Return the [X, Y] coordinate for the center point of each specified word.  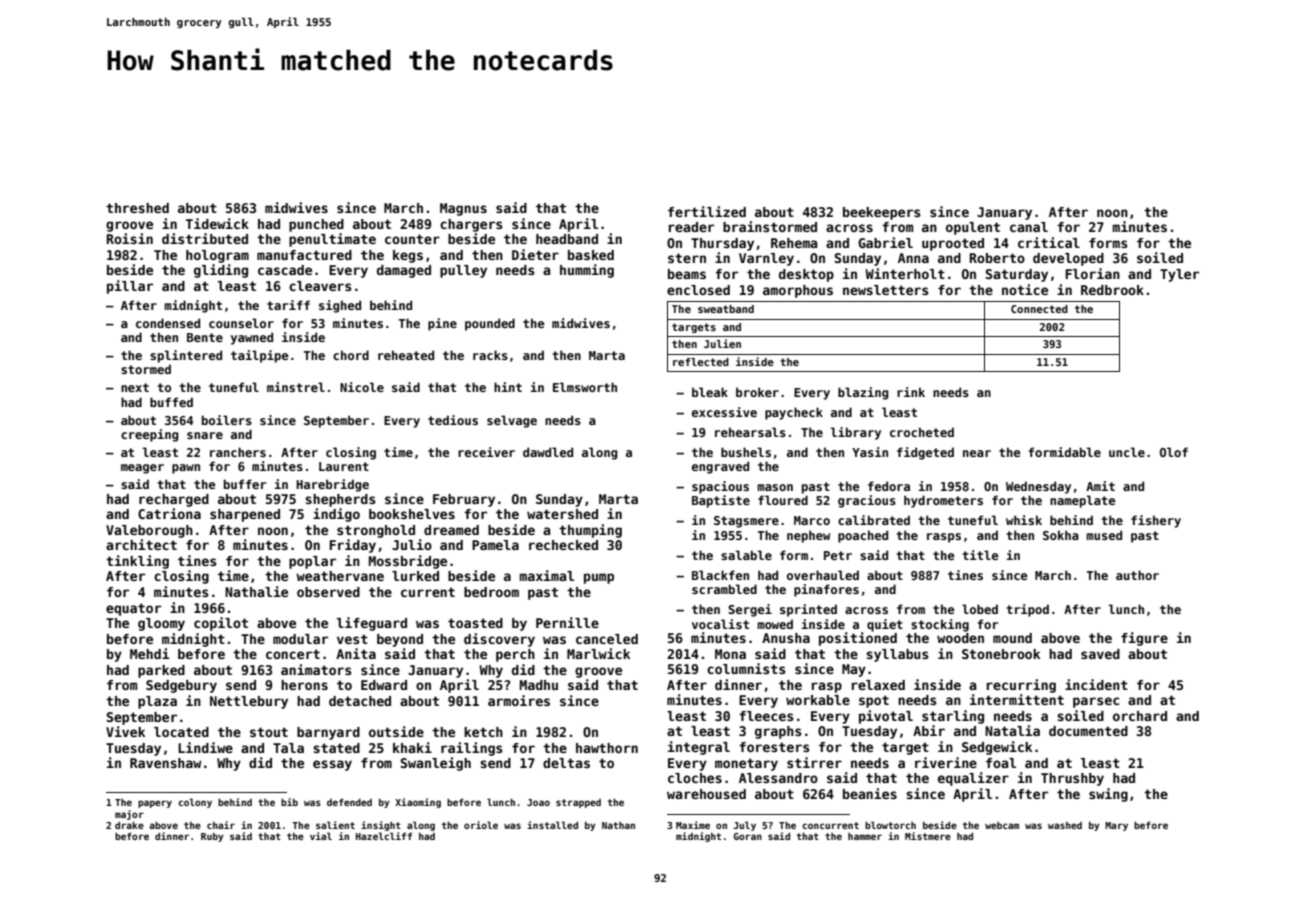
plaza [157, 702]
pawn [186, 469]
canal [1029, 227]
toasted [475, 623]
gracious [867, 501]
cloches [695, 778]
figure [1144, 639]
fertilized [707, 211]
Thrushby [1072, 779]
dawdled [548, 452]
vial [321, 836]
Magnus [463, 209]
